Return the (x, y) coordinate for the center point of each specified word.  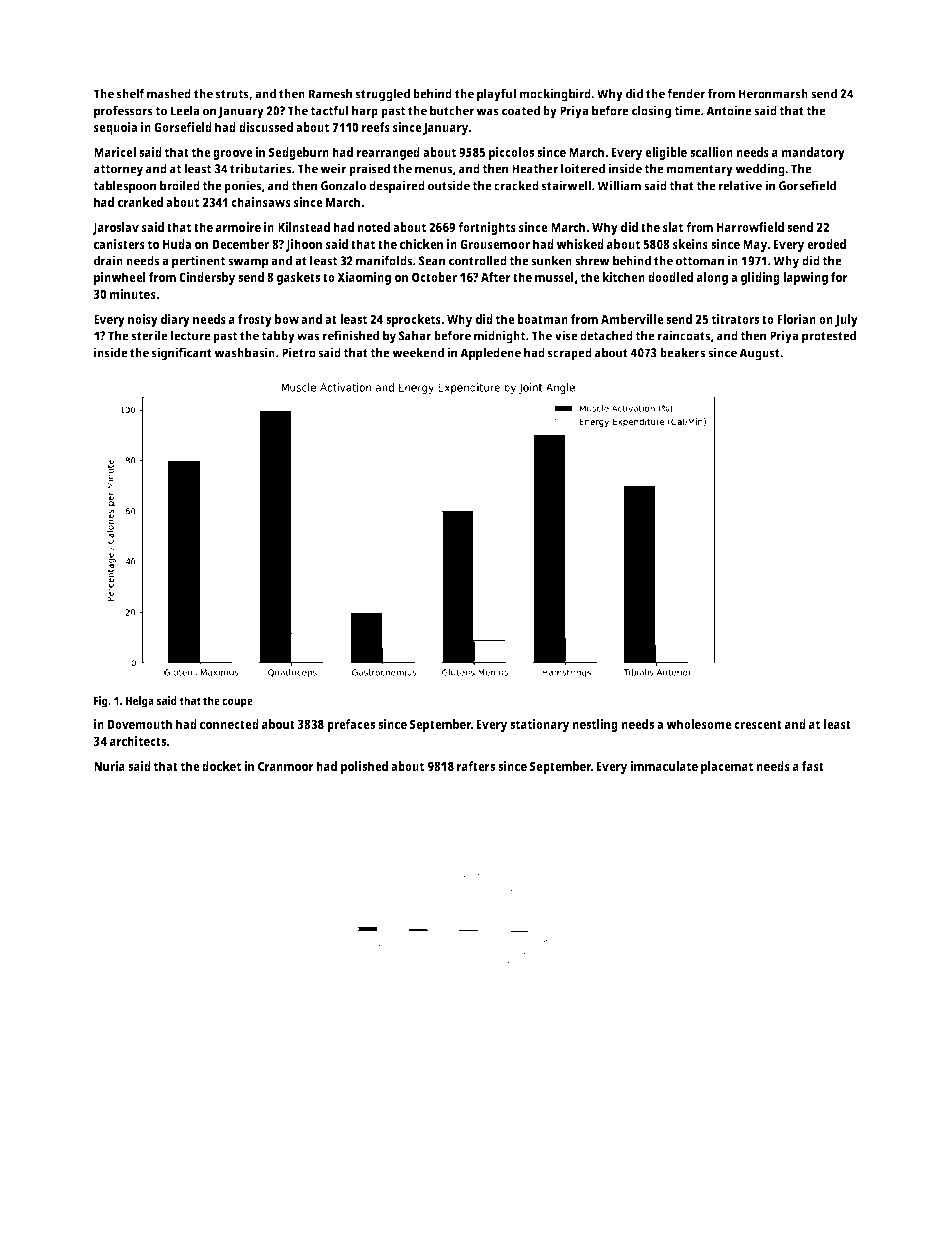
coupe (237, 703)
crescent (758, 724)
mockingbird (555, 95)
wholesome (699, 724)
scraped (570, 354)
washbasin (244, 352)
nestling (595, 725)
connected (229, 724)
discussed (266, 127)
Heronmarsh (773, 94)
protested (829, 337)
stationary (539, 725)
